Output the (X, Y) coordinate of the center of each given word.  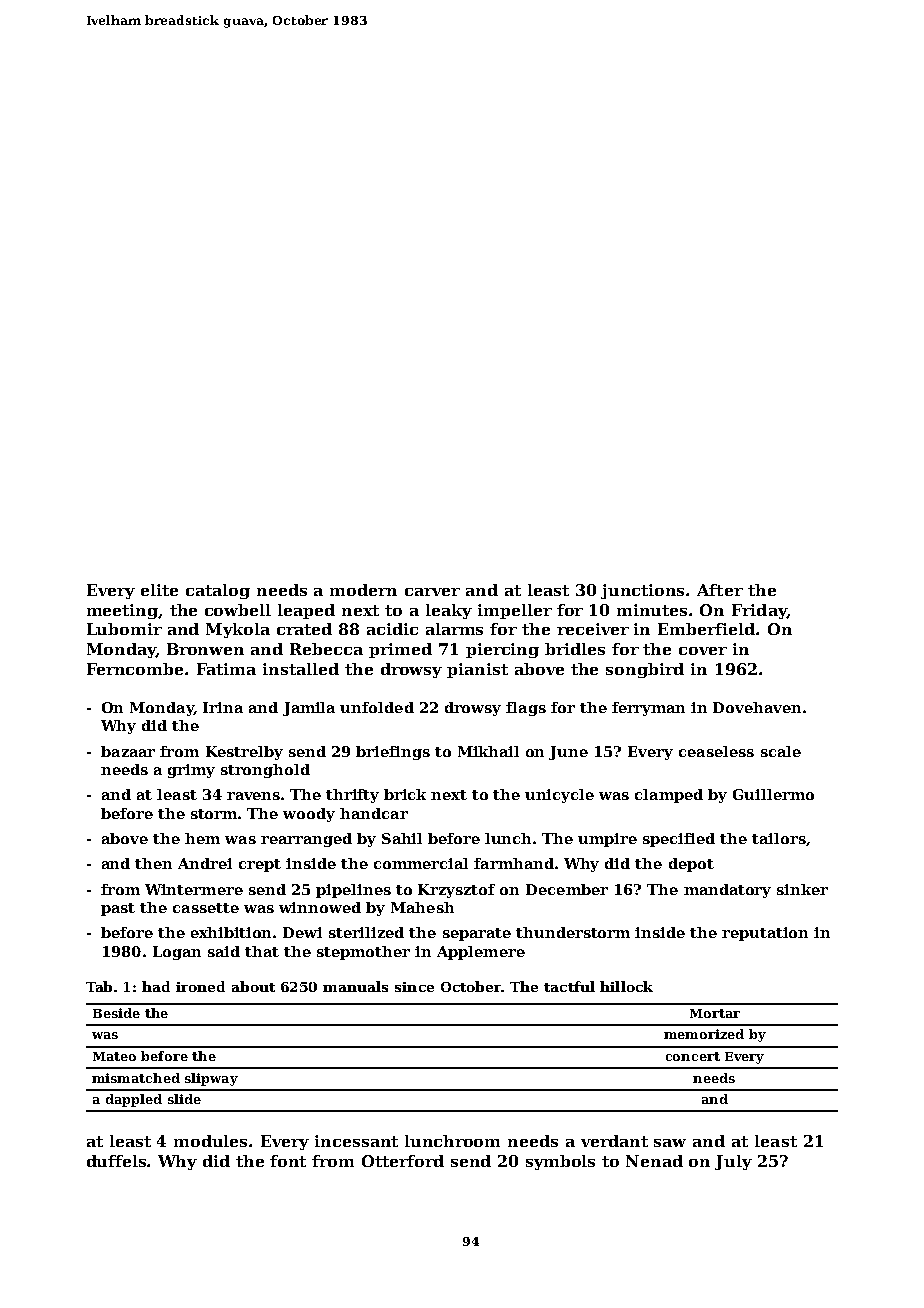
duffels (117, 1161)
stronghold (265, 771)
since (414, 987)
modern (363, 590)
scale (781, 751)
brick (405, 794)
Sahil (402, 838)
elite (159, 590)
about (253, 986)
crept (260, 865)
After (720, 590)
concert (693, 1056)
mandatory (727, 891)
